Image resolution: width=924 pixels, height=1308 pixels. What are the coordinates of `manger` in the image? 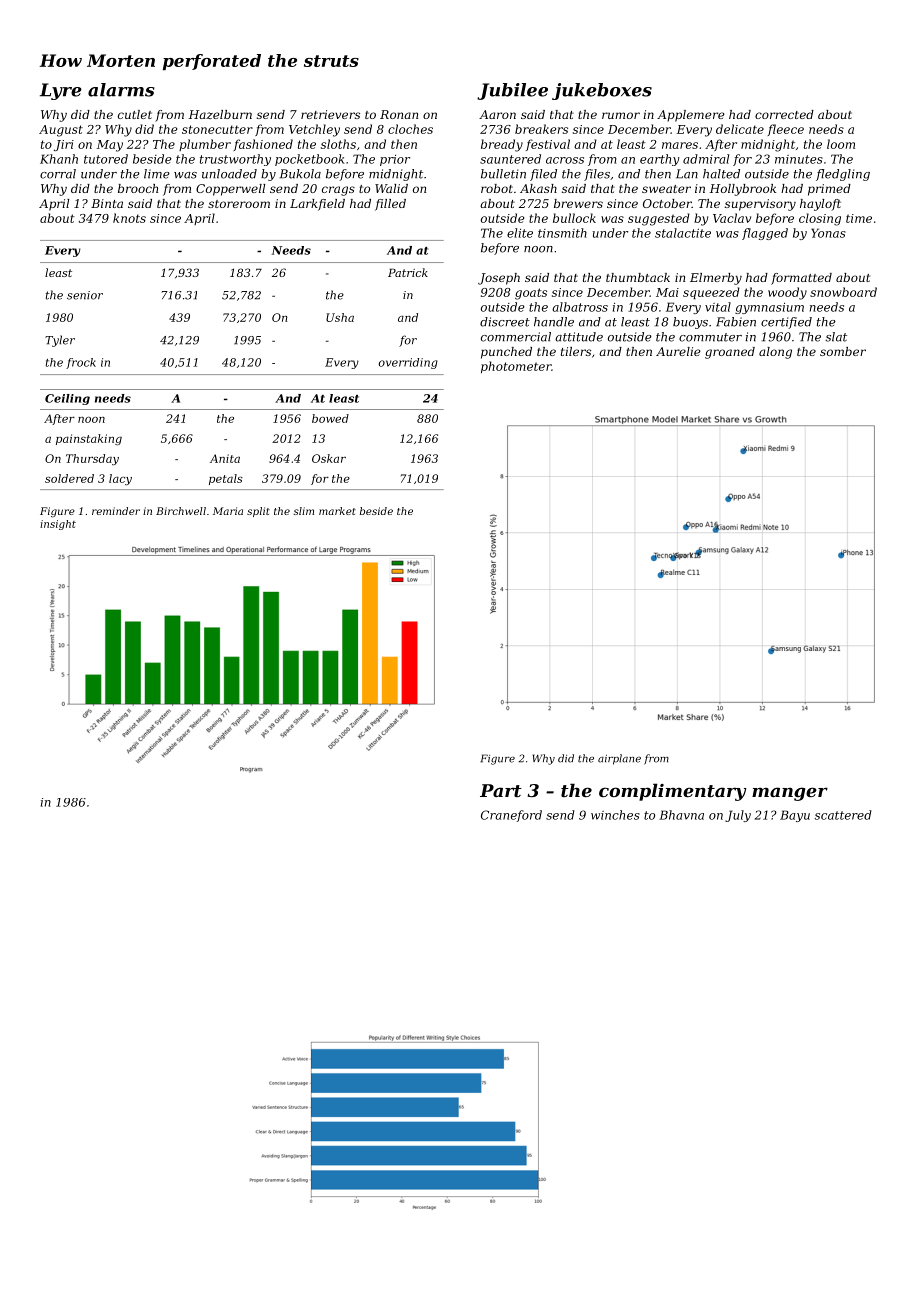 It's located at (790, 794).
